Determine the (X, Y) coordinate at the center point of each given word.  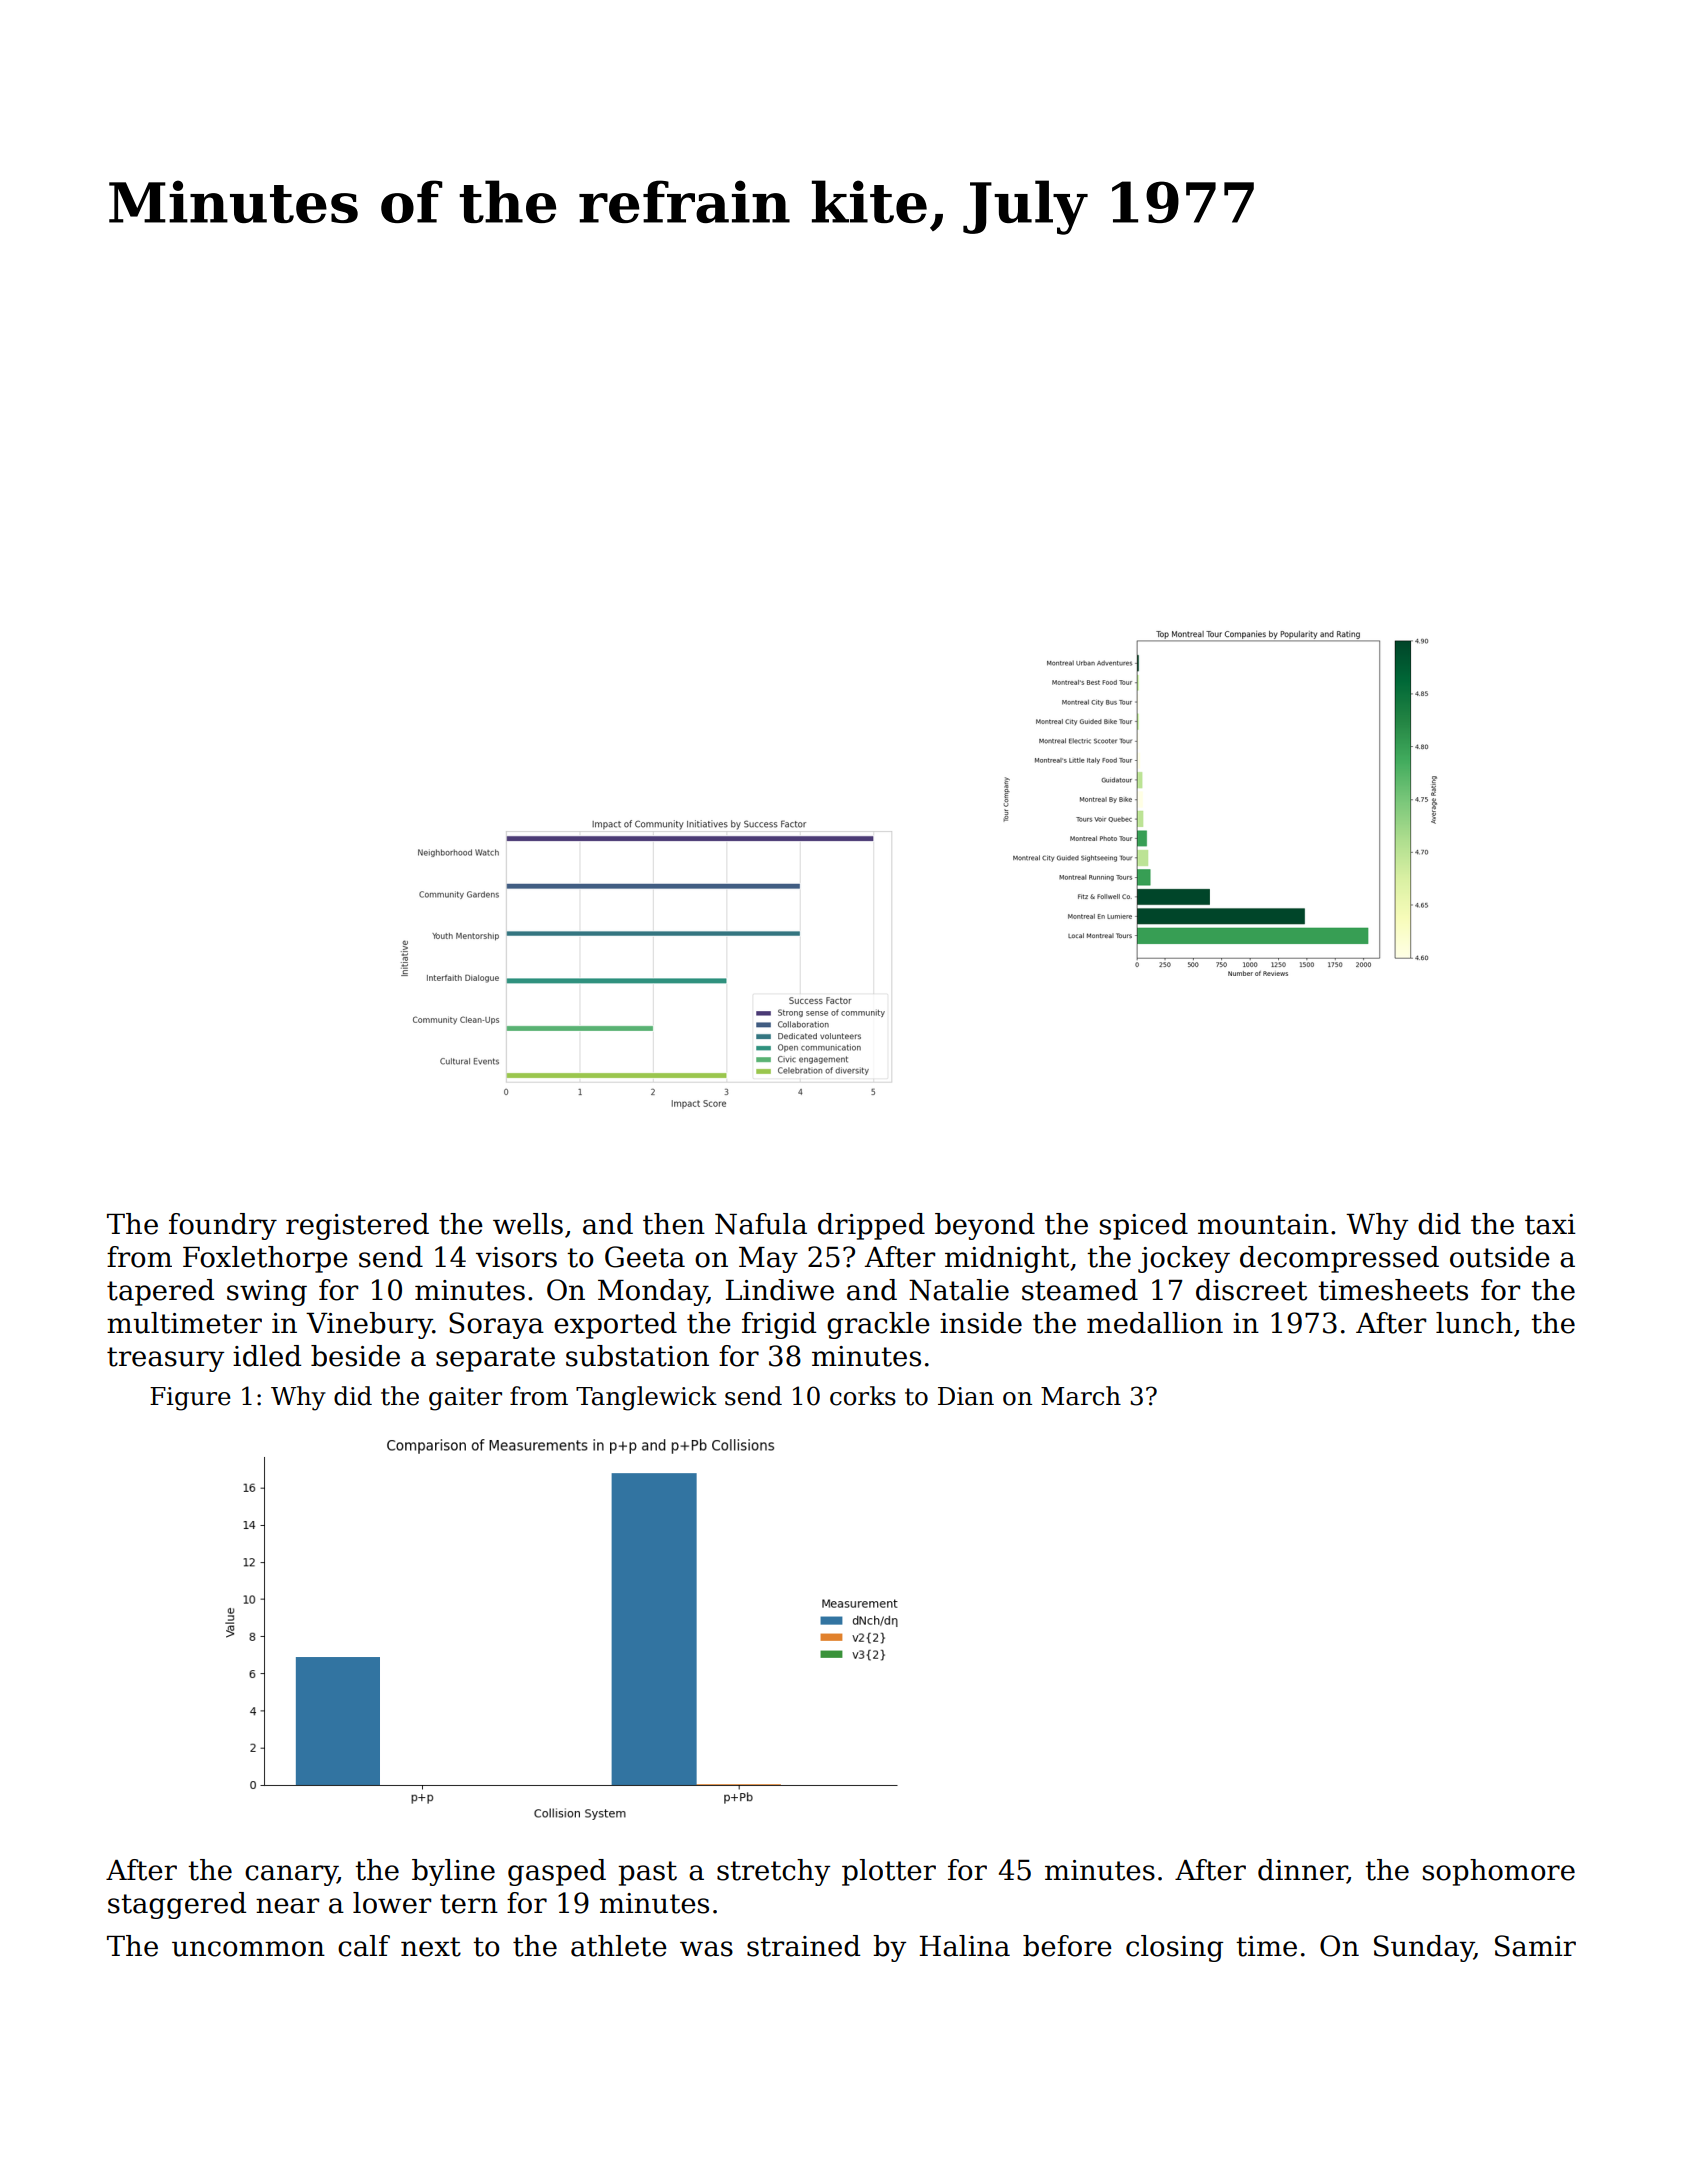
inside (981, 1323)
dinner (1302, 1871)
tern (469, 1904)
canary (291, 1875)
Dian (966, 1396)
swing (267, 1293)
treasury (165, 1359)
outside (1500, 1257)
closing (1174, 1948)
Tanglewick (646, 1398)
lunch (1474, 1323)
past (647, 1873)
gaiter (465, 1399)
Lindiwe (780, 1290)
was (706, 1949)
